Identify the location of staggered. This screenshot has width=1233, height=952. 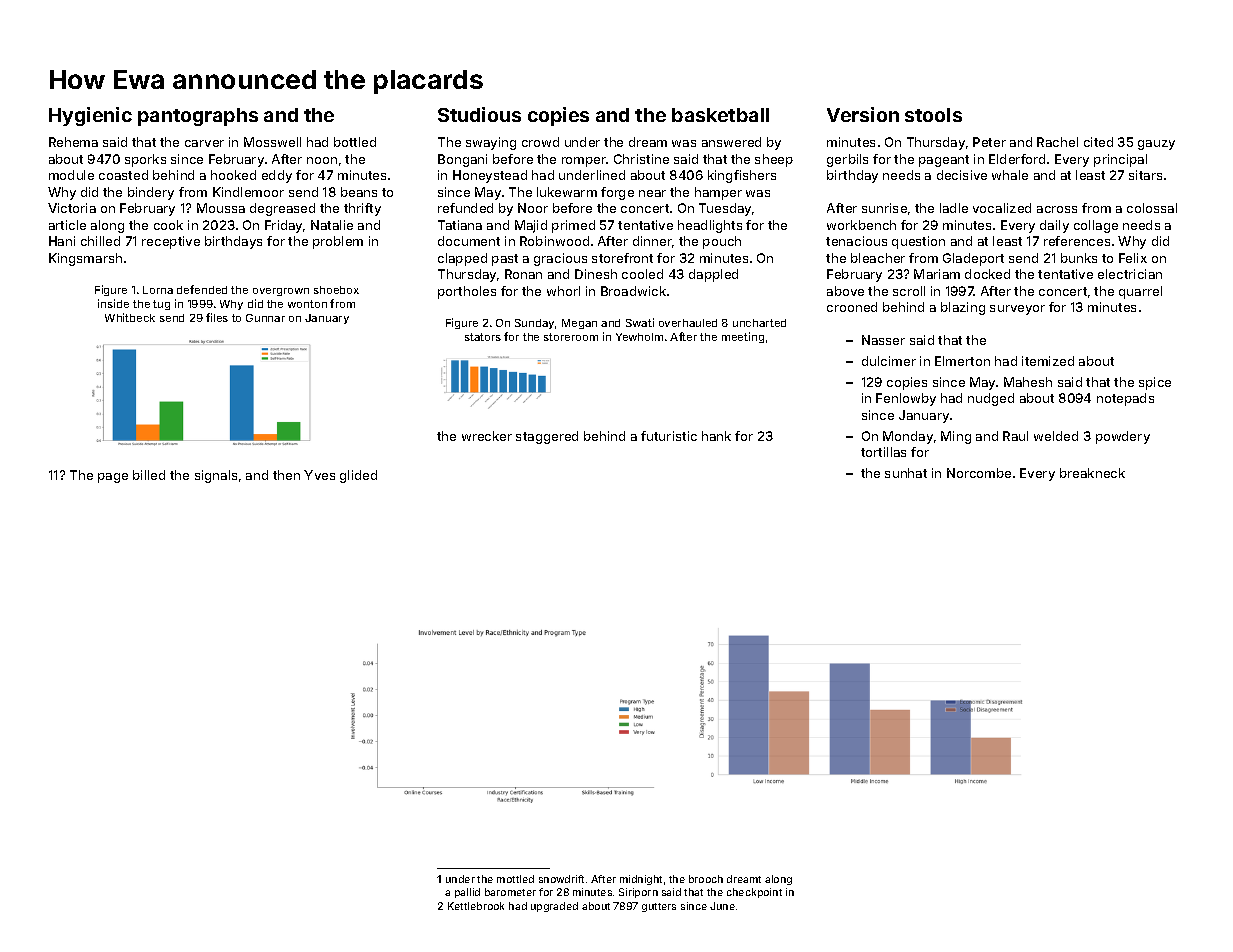
(547, 437).
